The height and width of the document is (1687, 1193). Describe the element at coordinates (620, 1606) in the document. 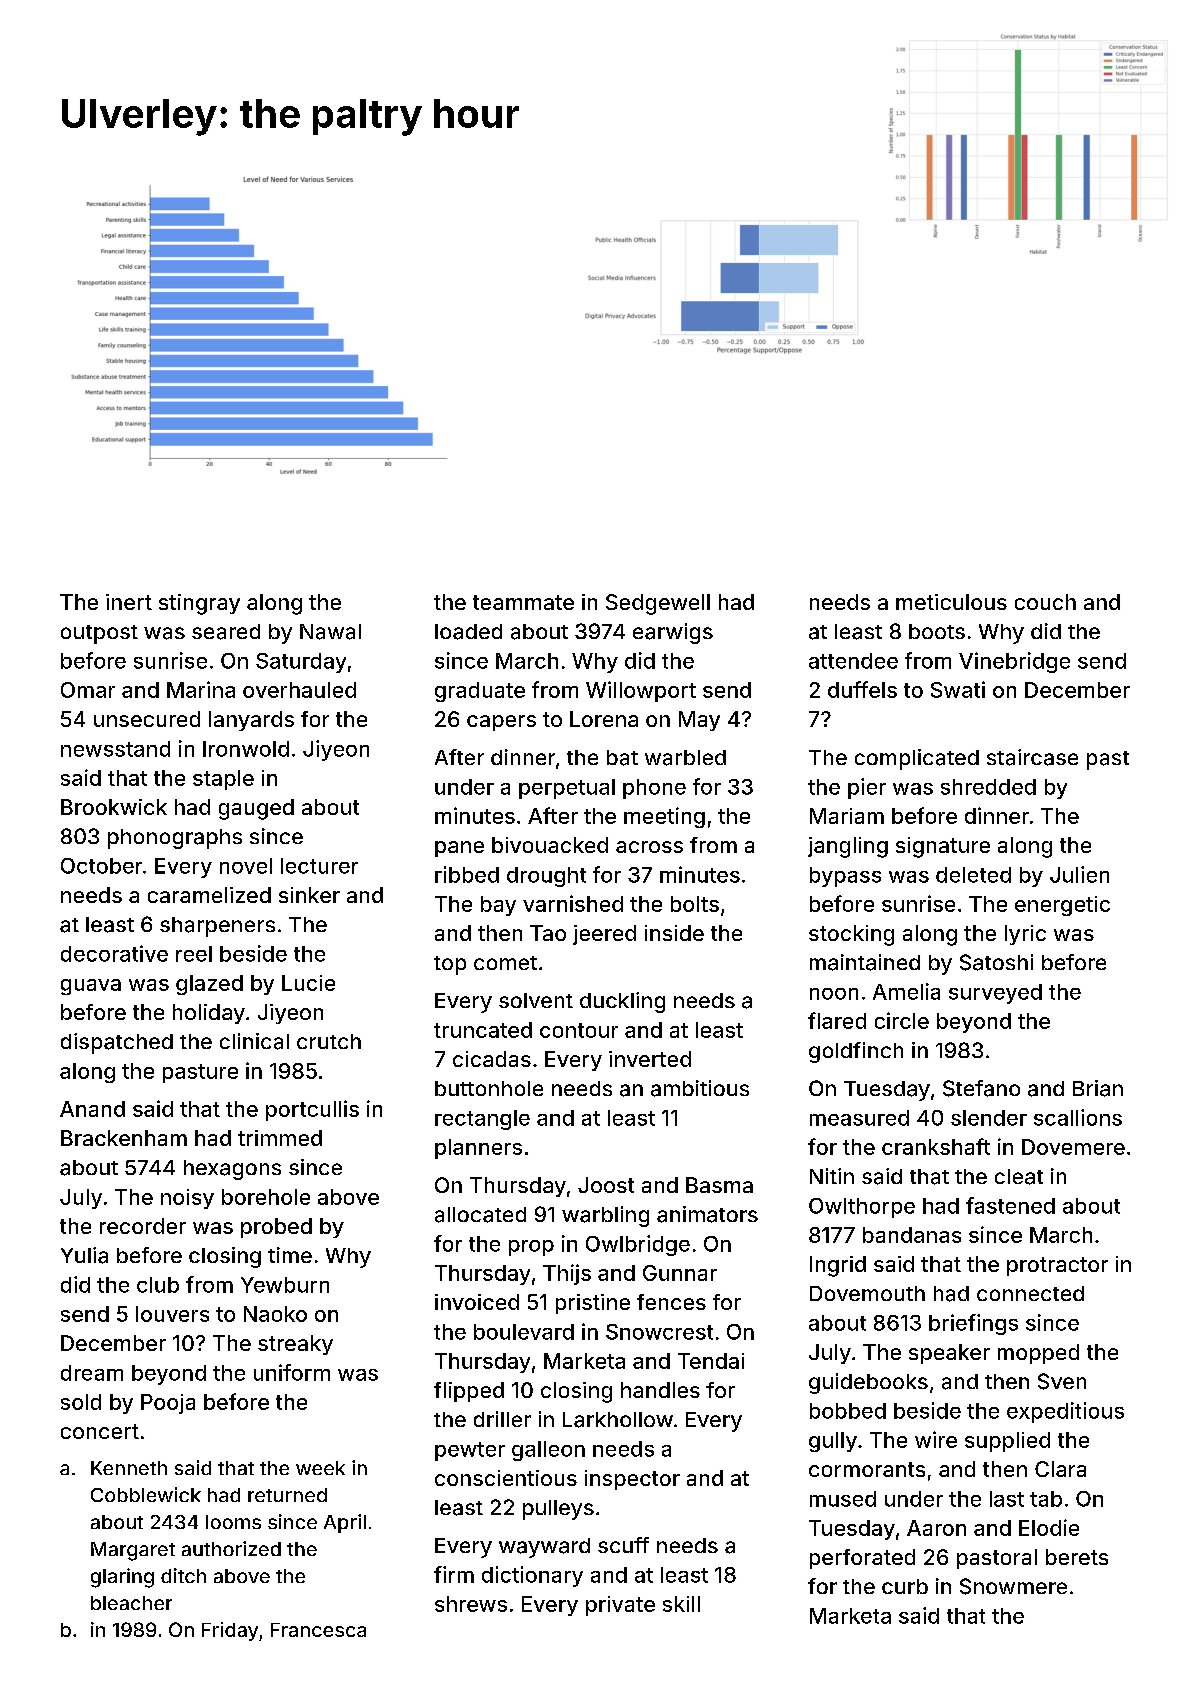

I see `private` at that location.
